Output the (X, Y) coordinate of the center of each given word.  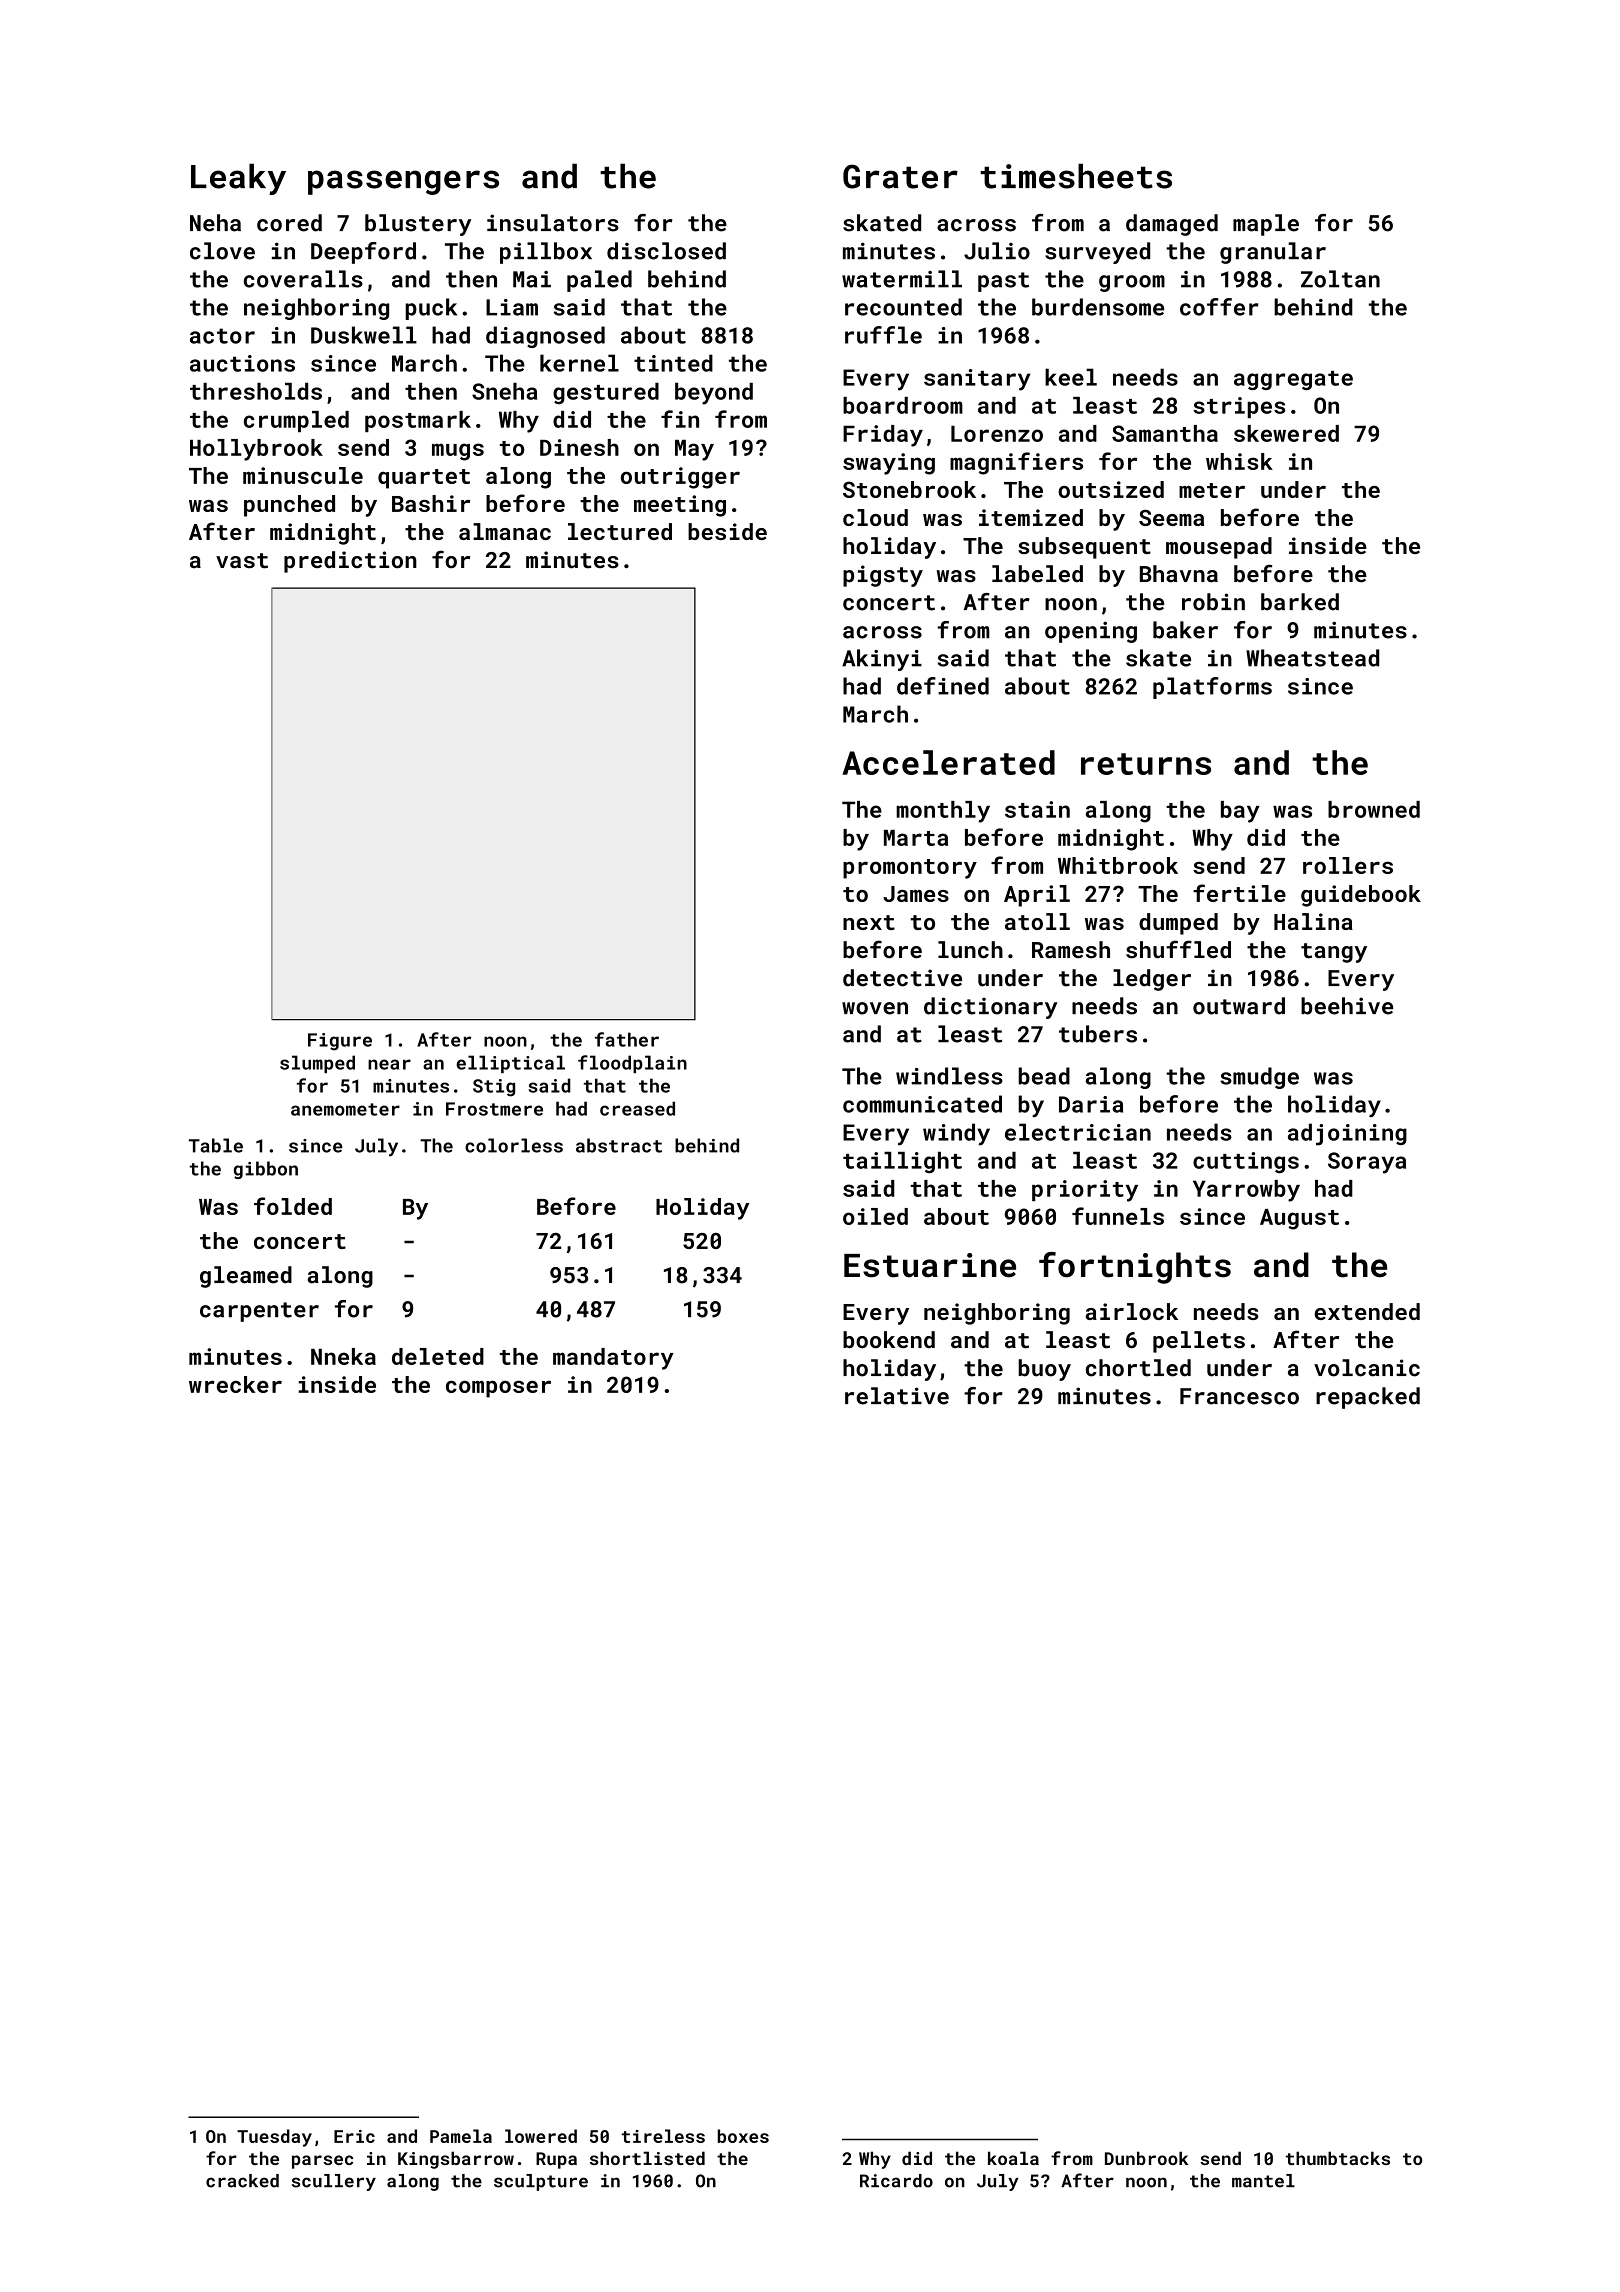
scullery (334, 2182)
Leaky (238, 179)
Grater (900, 176)
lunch (970, 950)
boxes (743, 2136)
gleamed (246, 1277)
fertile (1239, 893)
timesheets (1076, 176)
